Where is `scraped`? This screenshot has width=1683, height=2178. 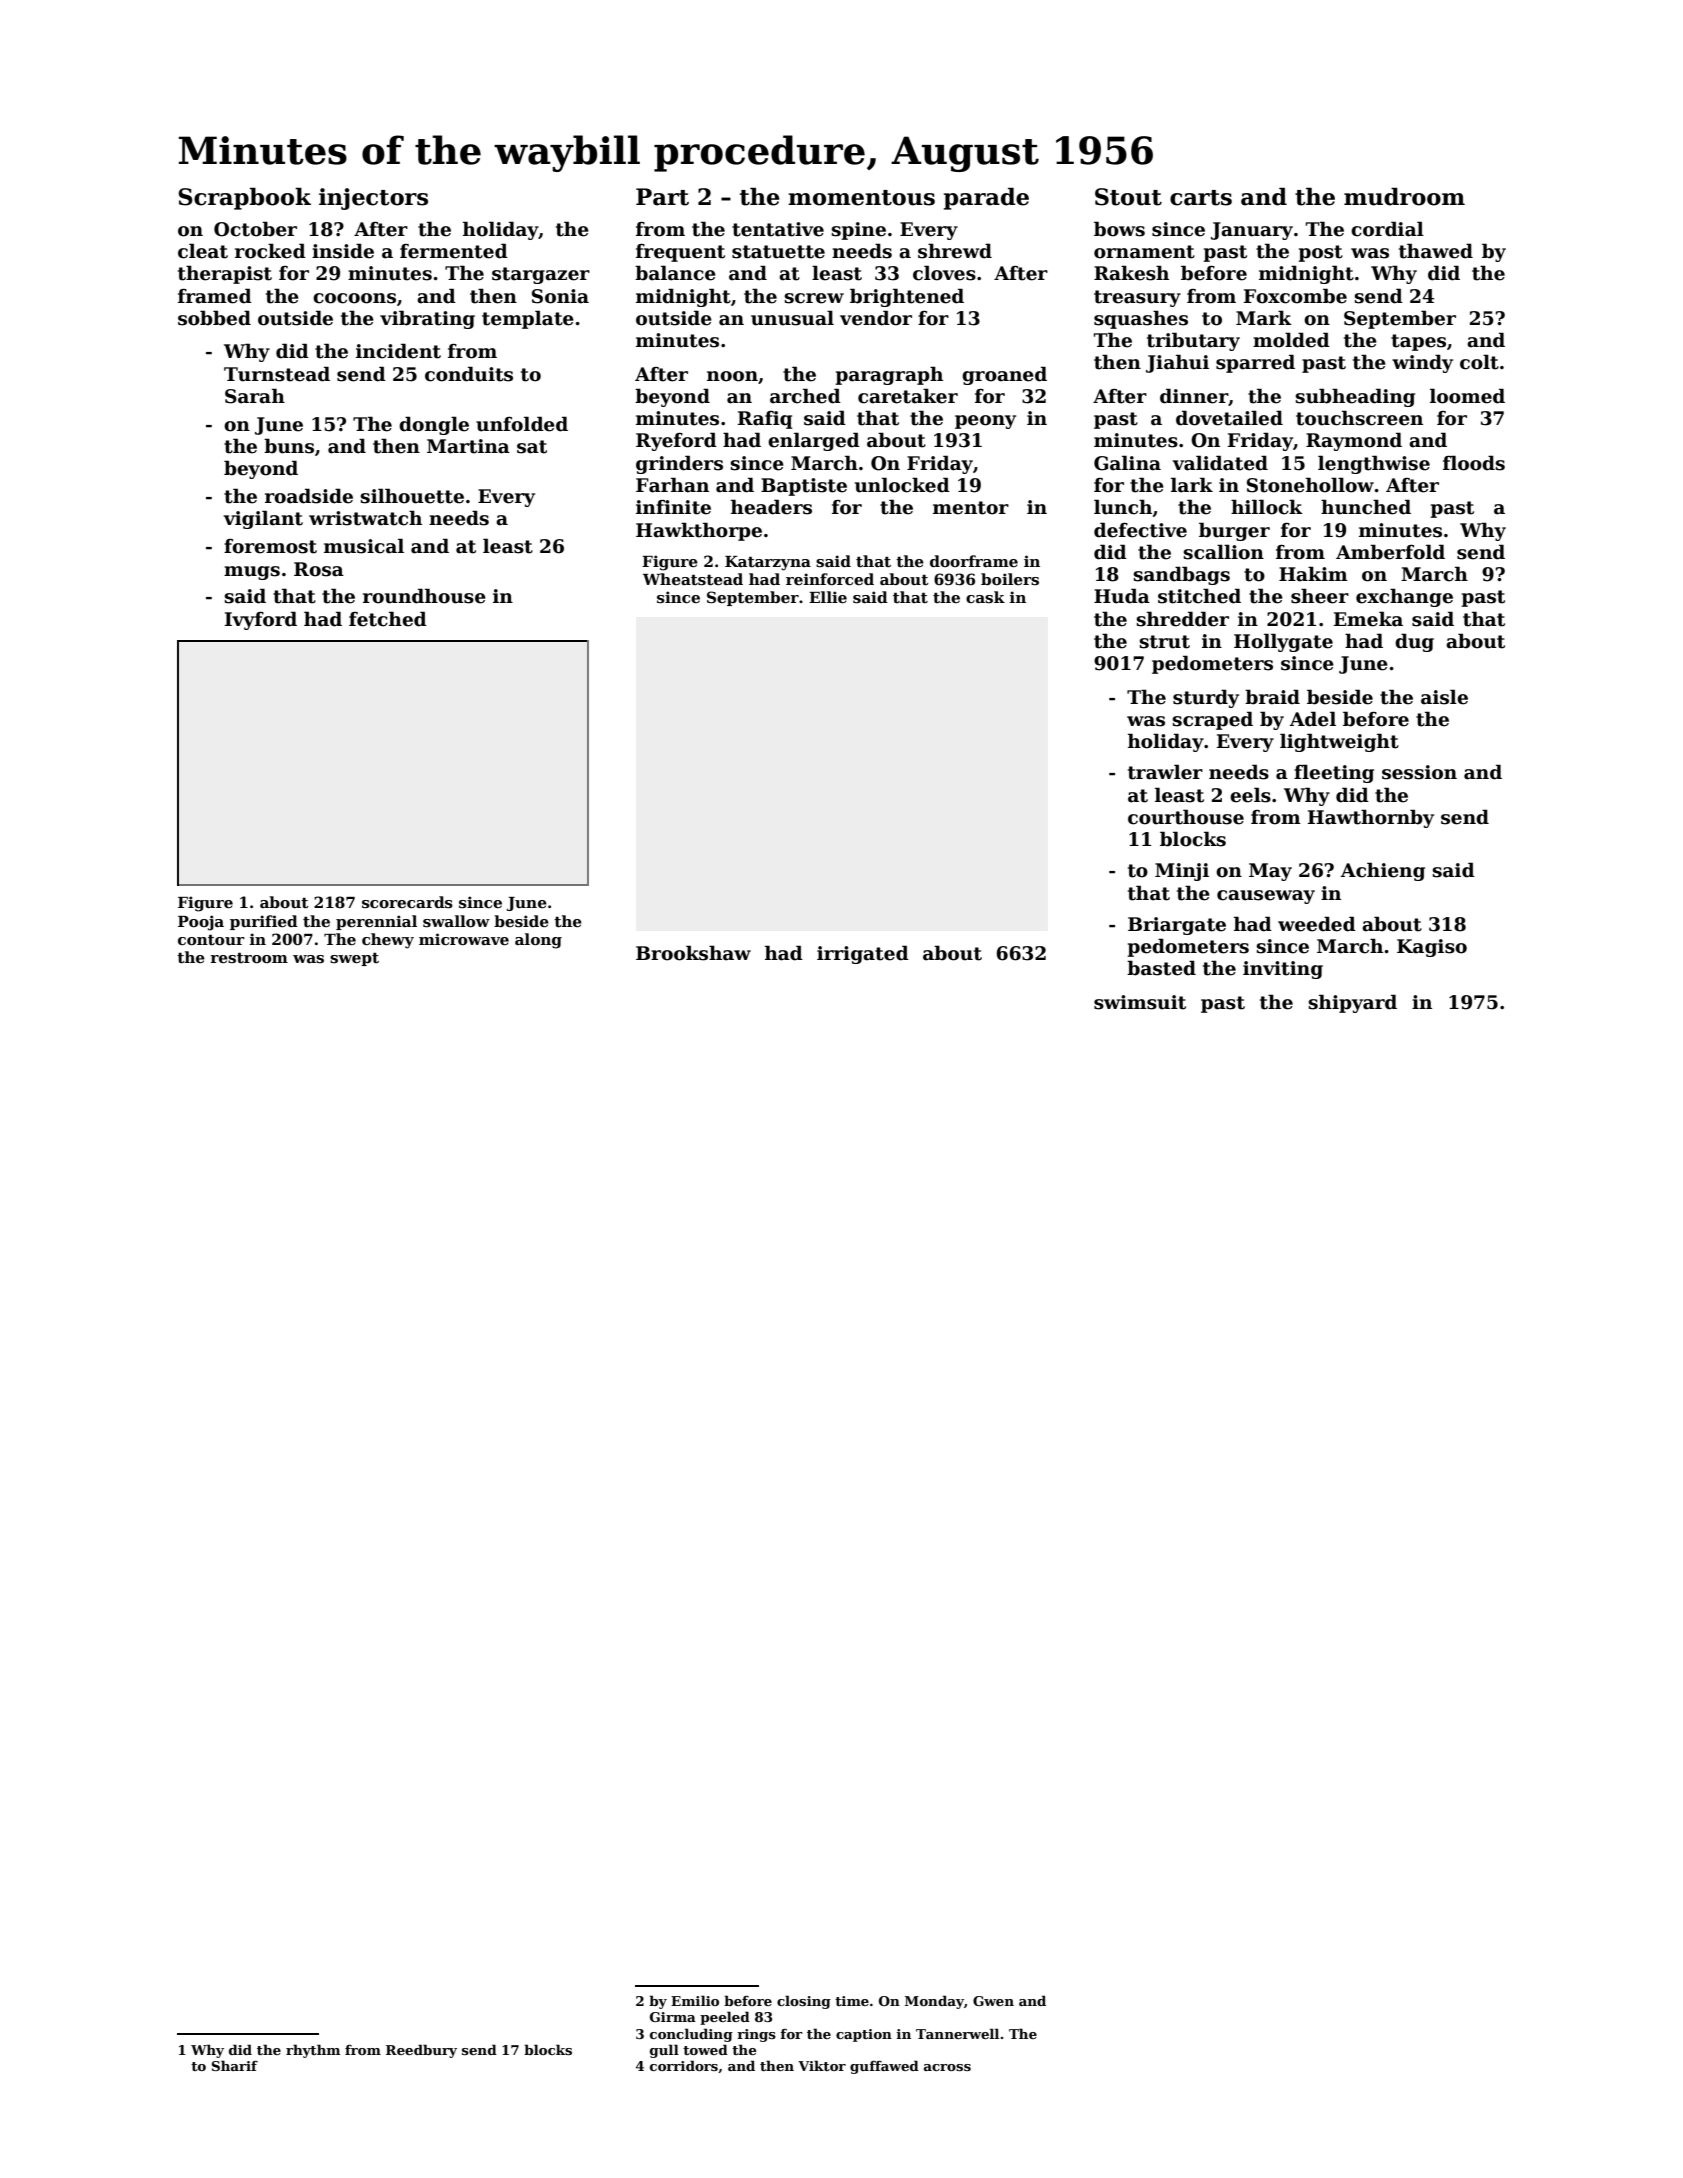 scraped is located at coordinates (1212, 720).
